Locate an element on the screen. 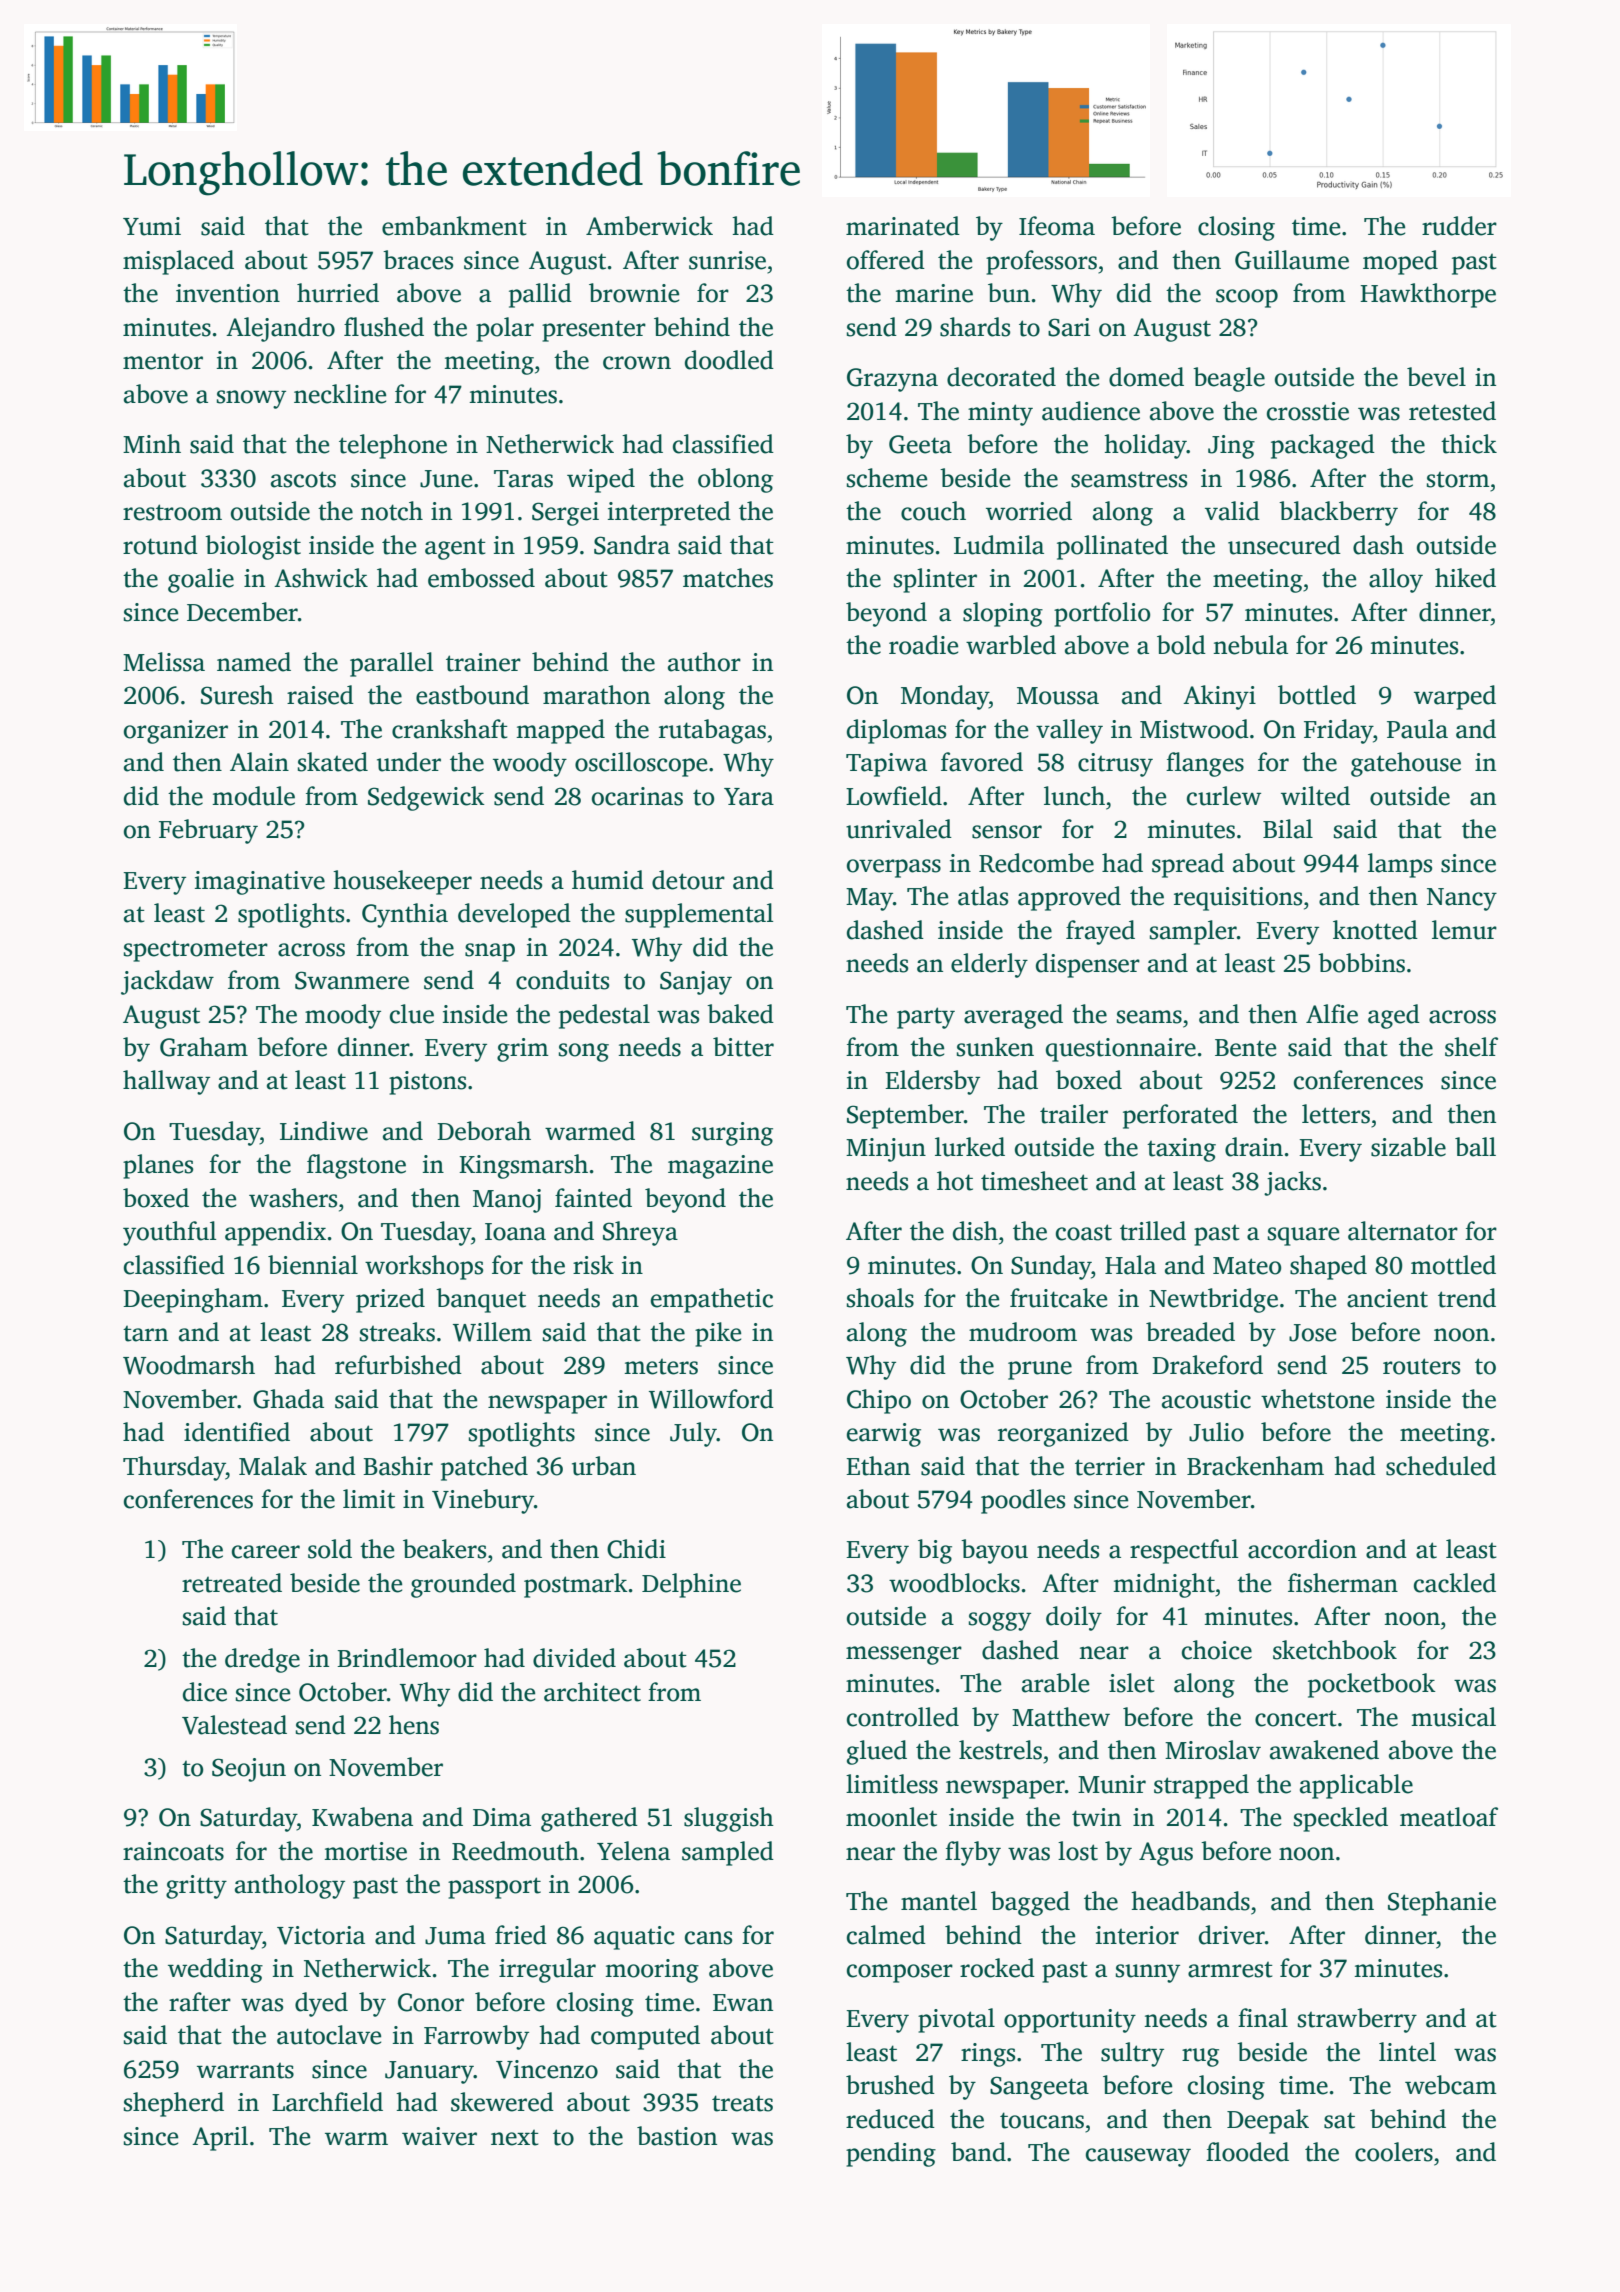 This screenshot has width=1620, height=2292. waiver is located at coordinates (439, 2136).
